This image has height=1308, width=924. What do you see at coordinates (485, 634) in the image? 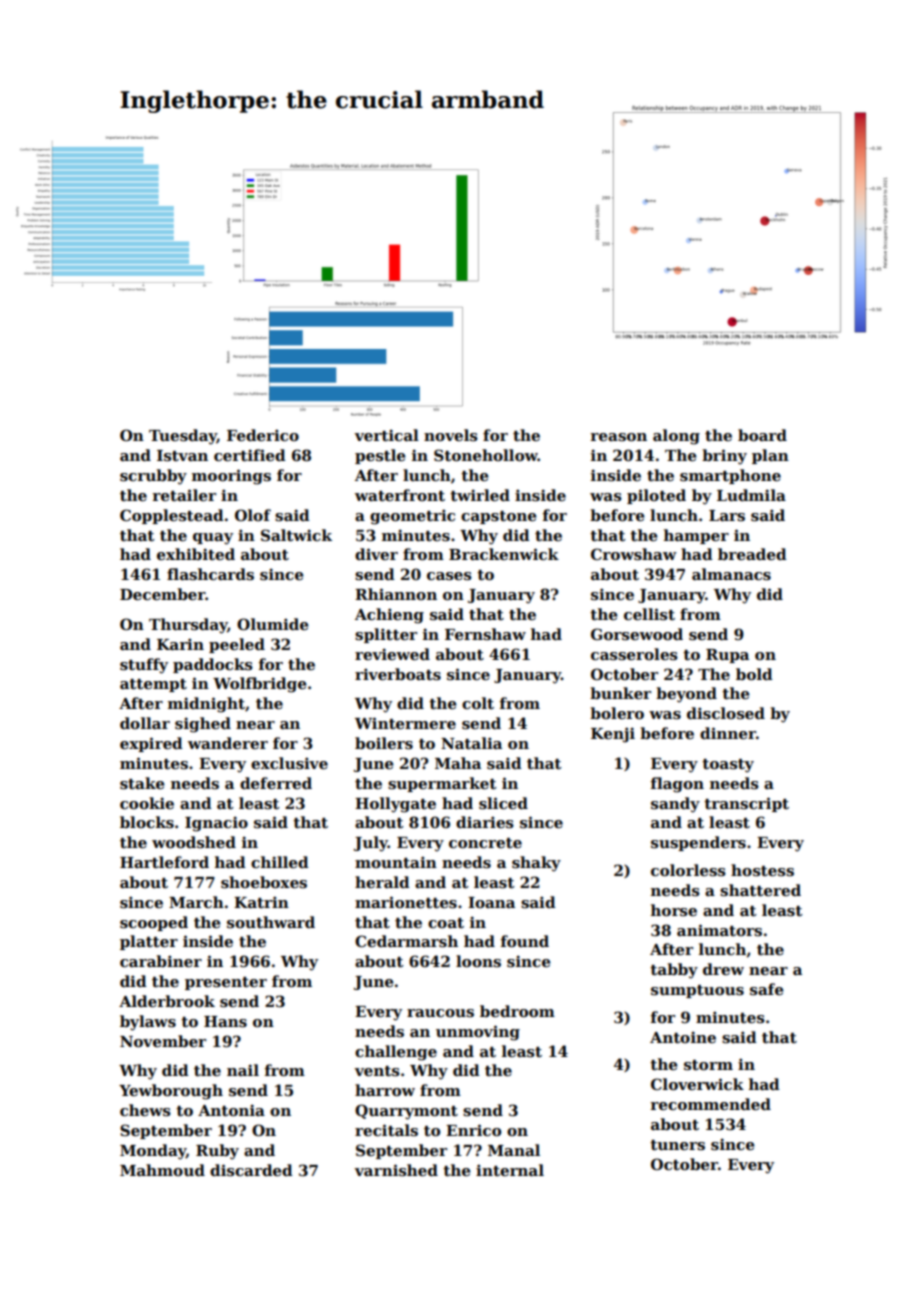
I see `Fernshaw` at bounding box center [485, 634].
